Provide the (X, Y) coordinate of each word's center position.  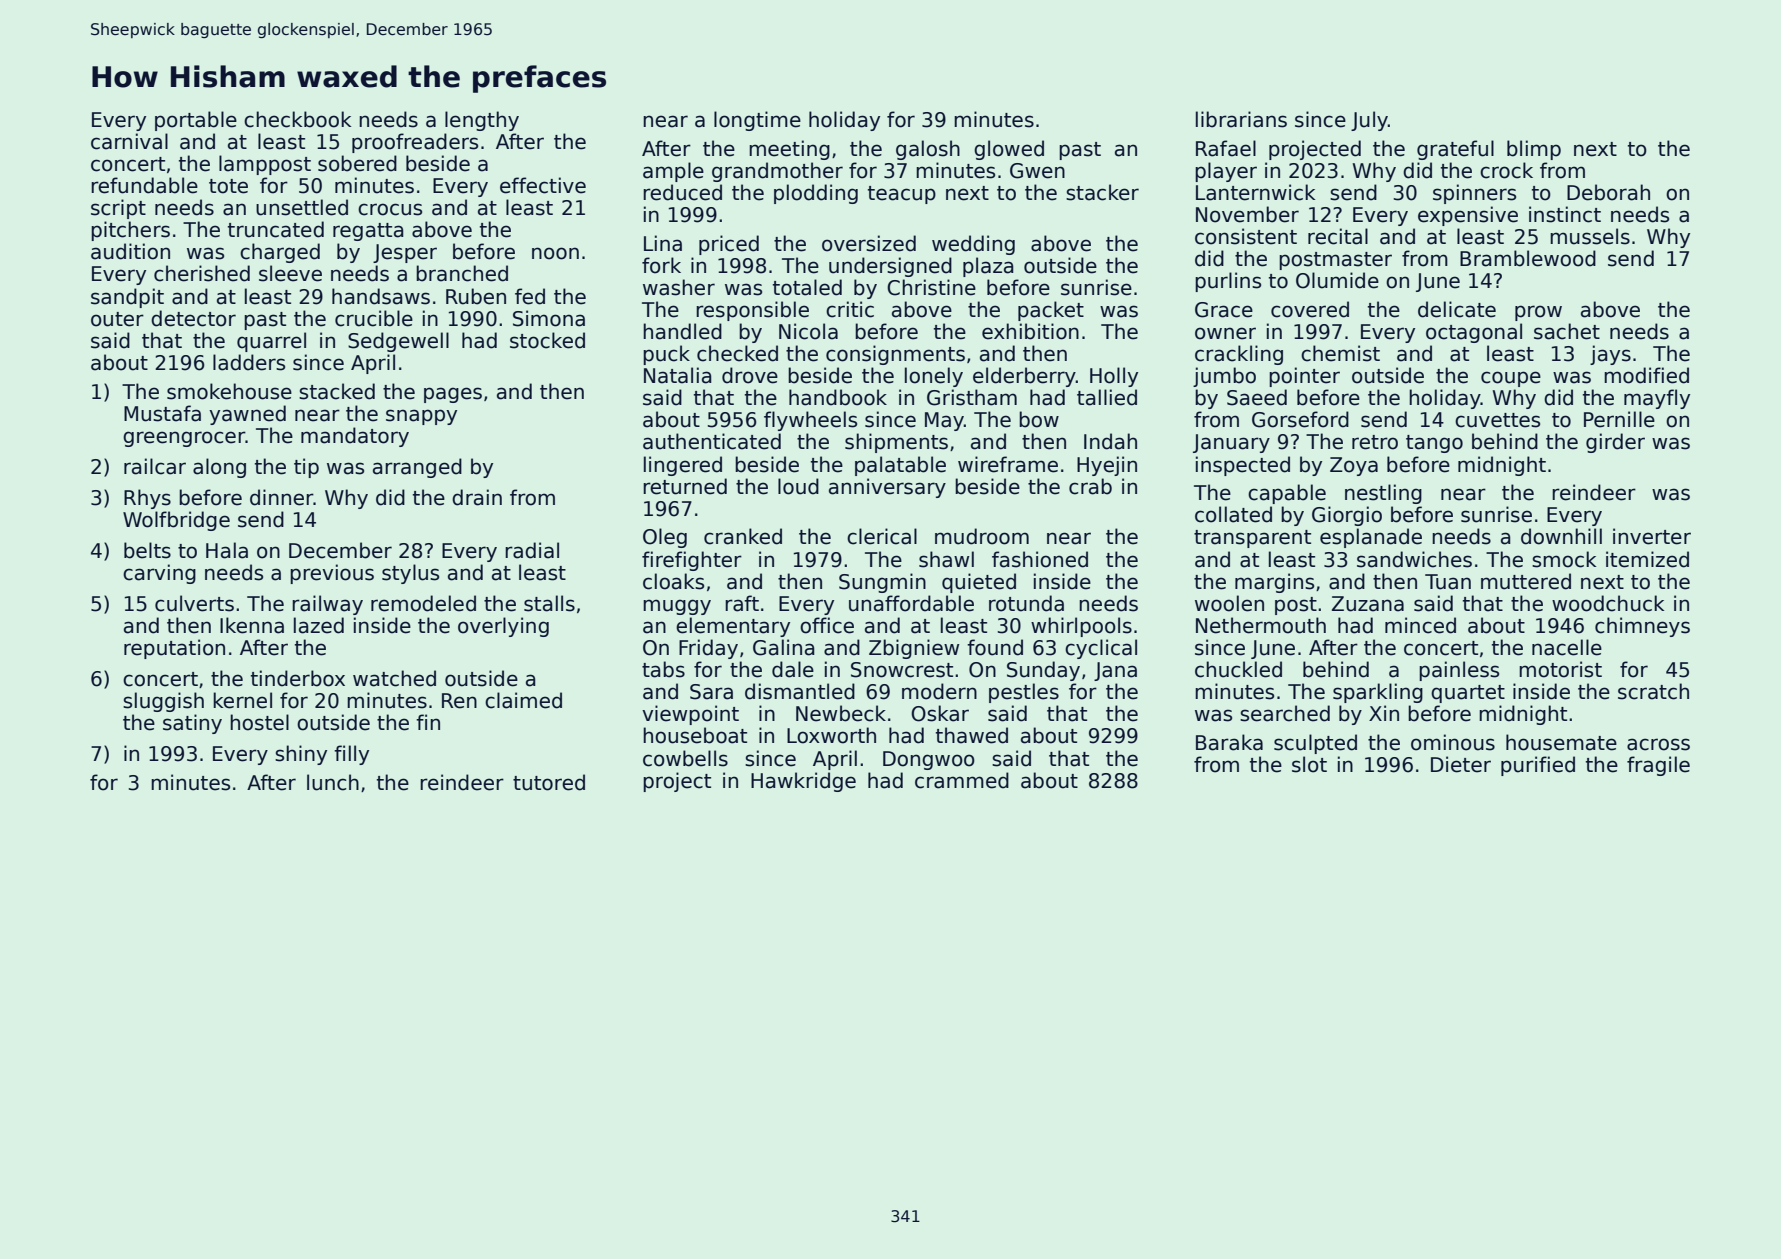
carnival (129, 141)
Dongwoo (929, 760)
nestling (1383, 494)
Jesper (405, 253)
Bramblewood (1528, 258)
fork (661, 265)
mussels (1590, 236)
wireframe (1008, 464)
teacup (902, 195)
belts (147, 550)
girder (1615, 443)
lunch (333, 782)
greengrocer (184, 439)
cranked (743, 536)
